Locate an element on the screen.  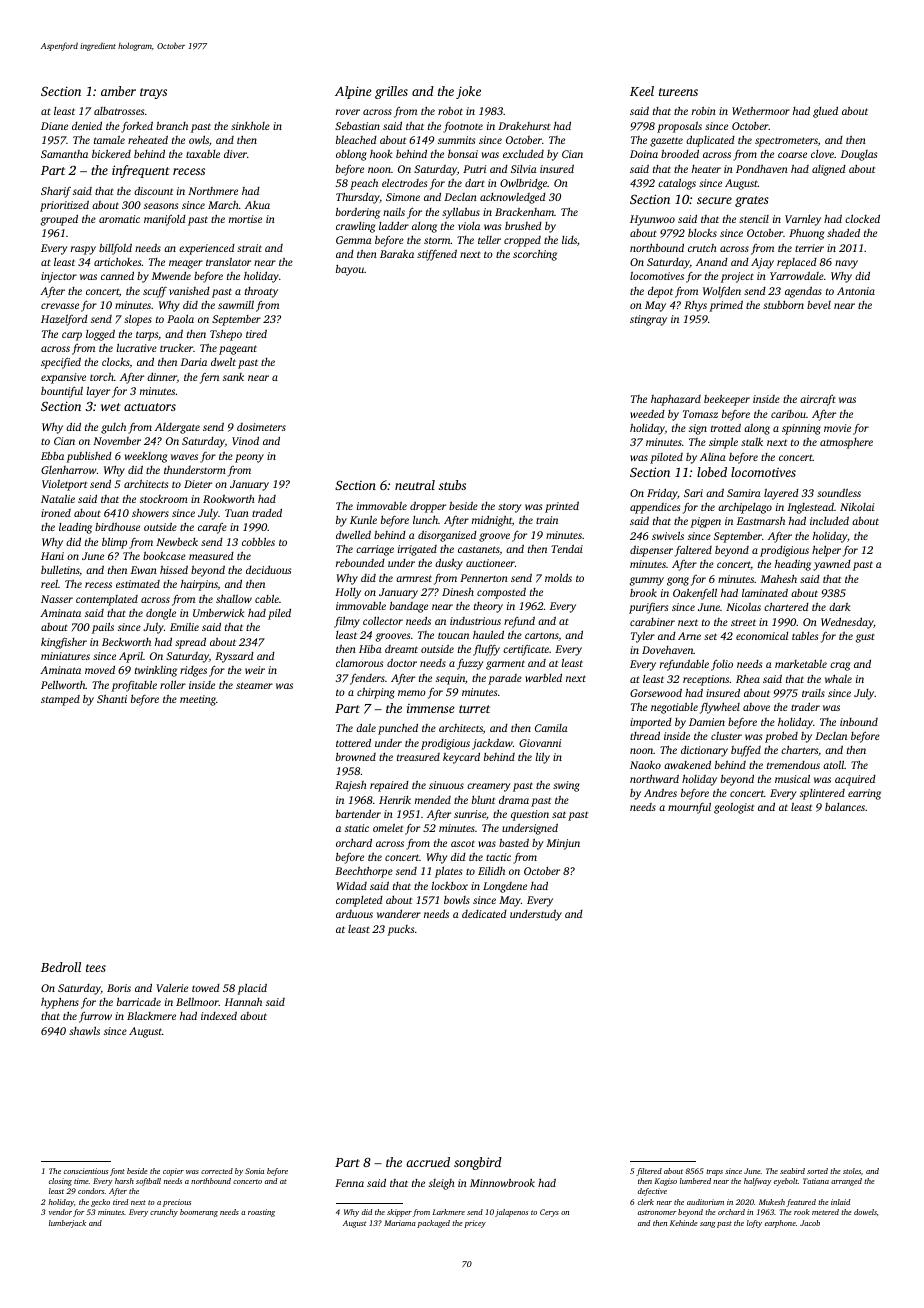
tureens is located at coordinates (678, 92).
